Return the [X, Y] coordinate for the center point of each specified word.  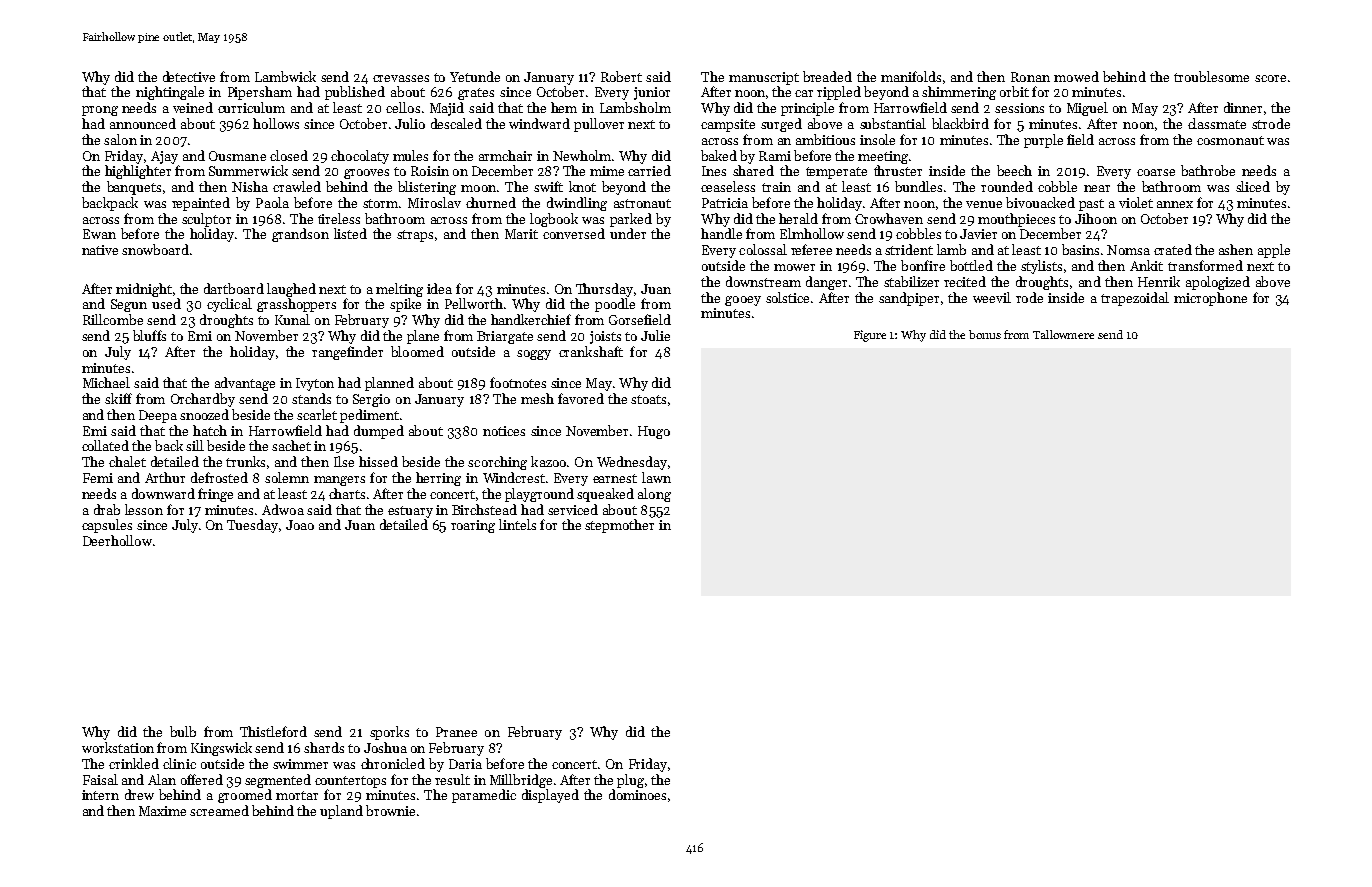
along [654, 495]
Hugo [654, 432]
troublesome [1211, 76]
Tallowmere [1063, 334]
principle [807, 109]
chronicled [393, 763]
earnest [615, 478]
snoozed [204, 414]
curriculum [251, 107]
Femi [98, 478]
